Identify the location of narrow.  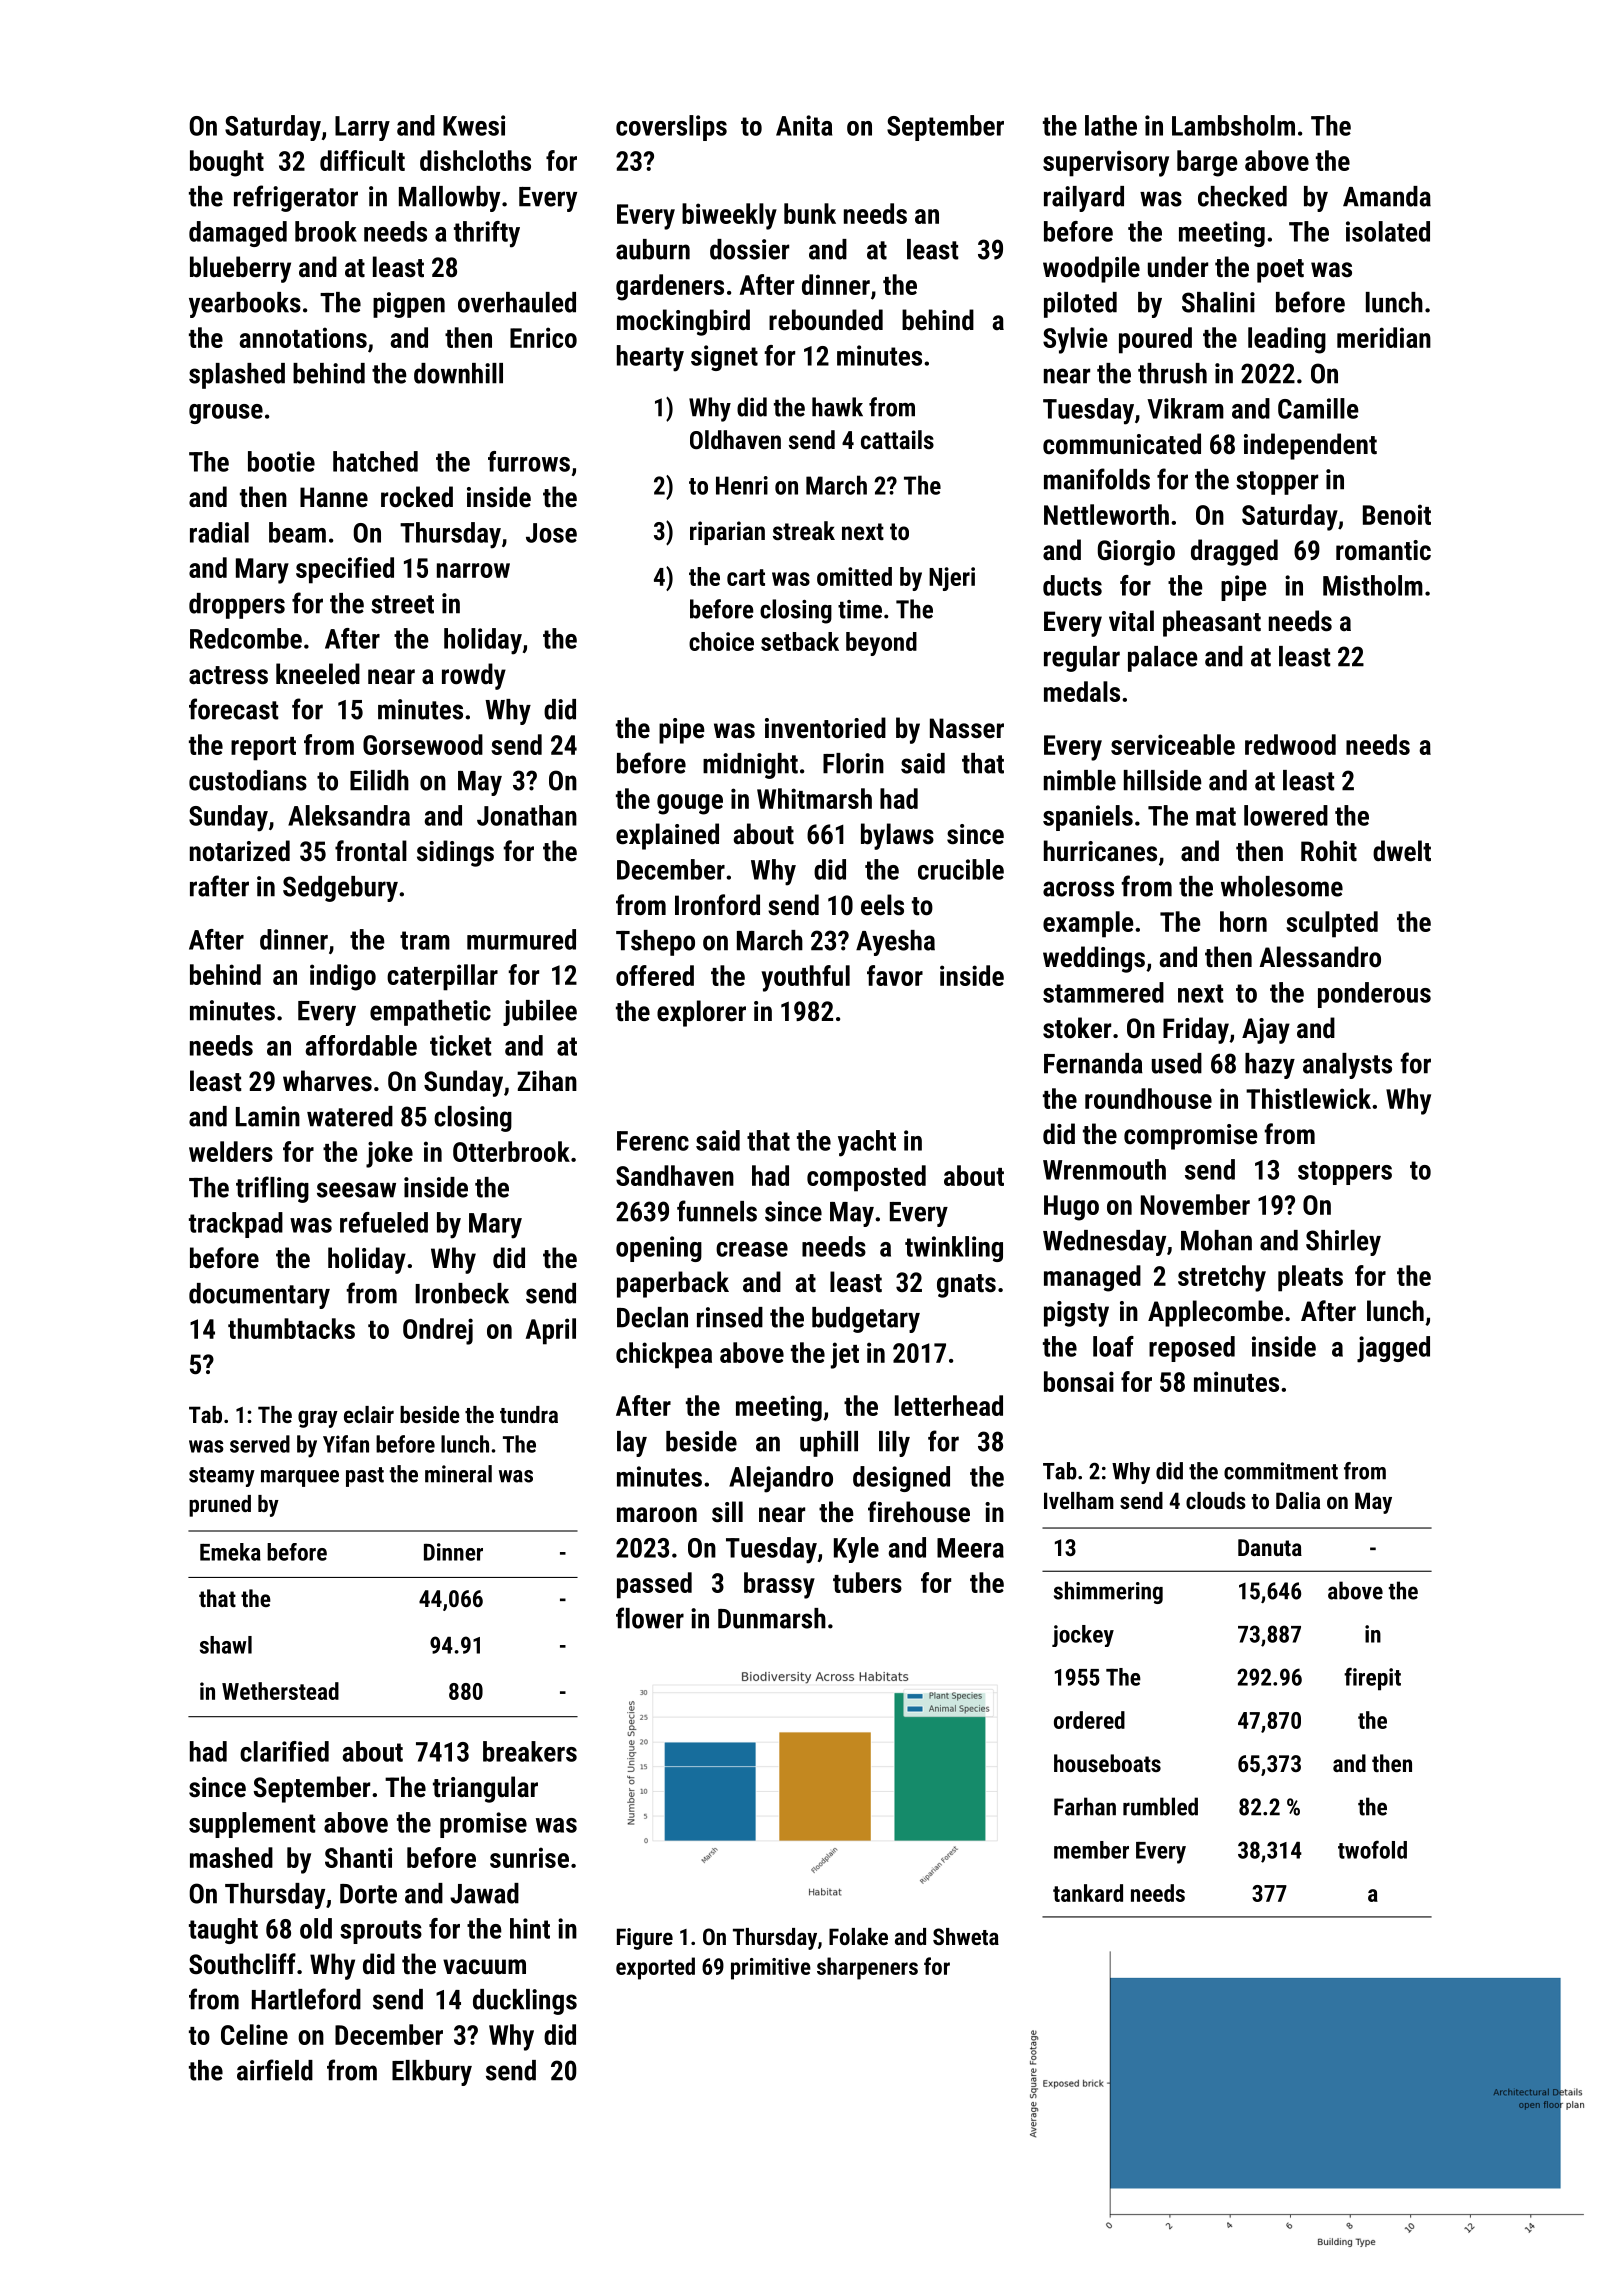
(473, 570).
